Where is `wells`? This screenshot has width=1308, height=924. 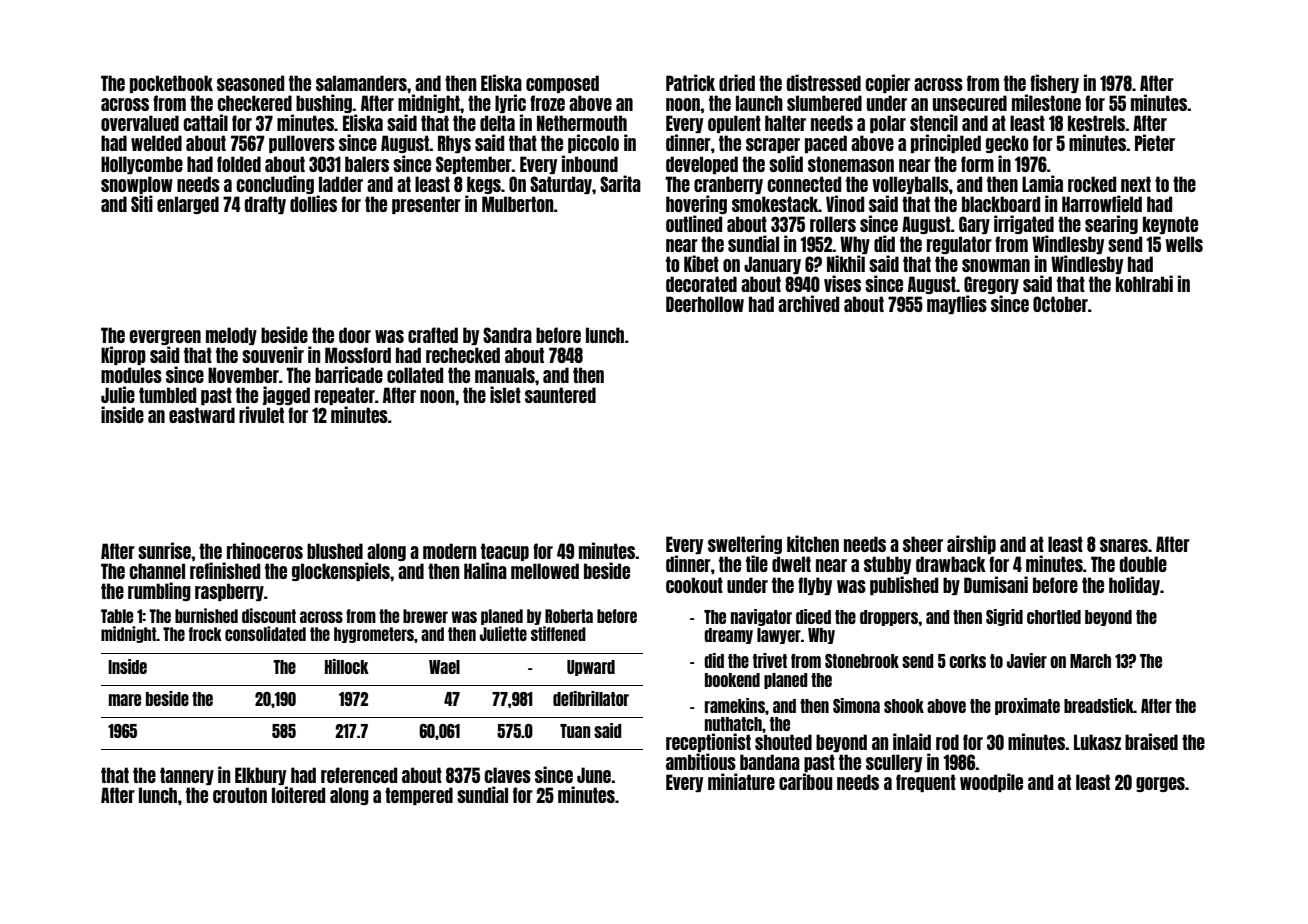 wells is located at coordinates (1184, 244).
